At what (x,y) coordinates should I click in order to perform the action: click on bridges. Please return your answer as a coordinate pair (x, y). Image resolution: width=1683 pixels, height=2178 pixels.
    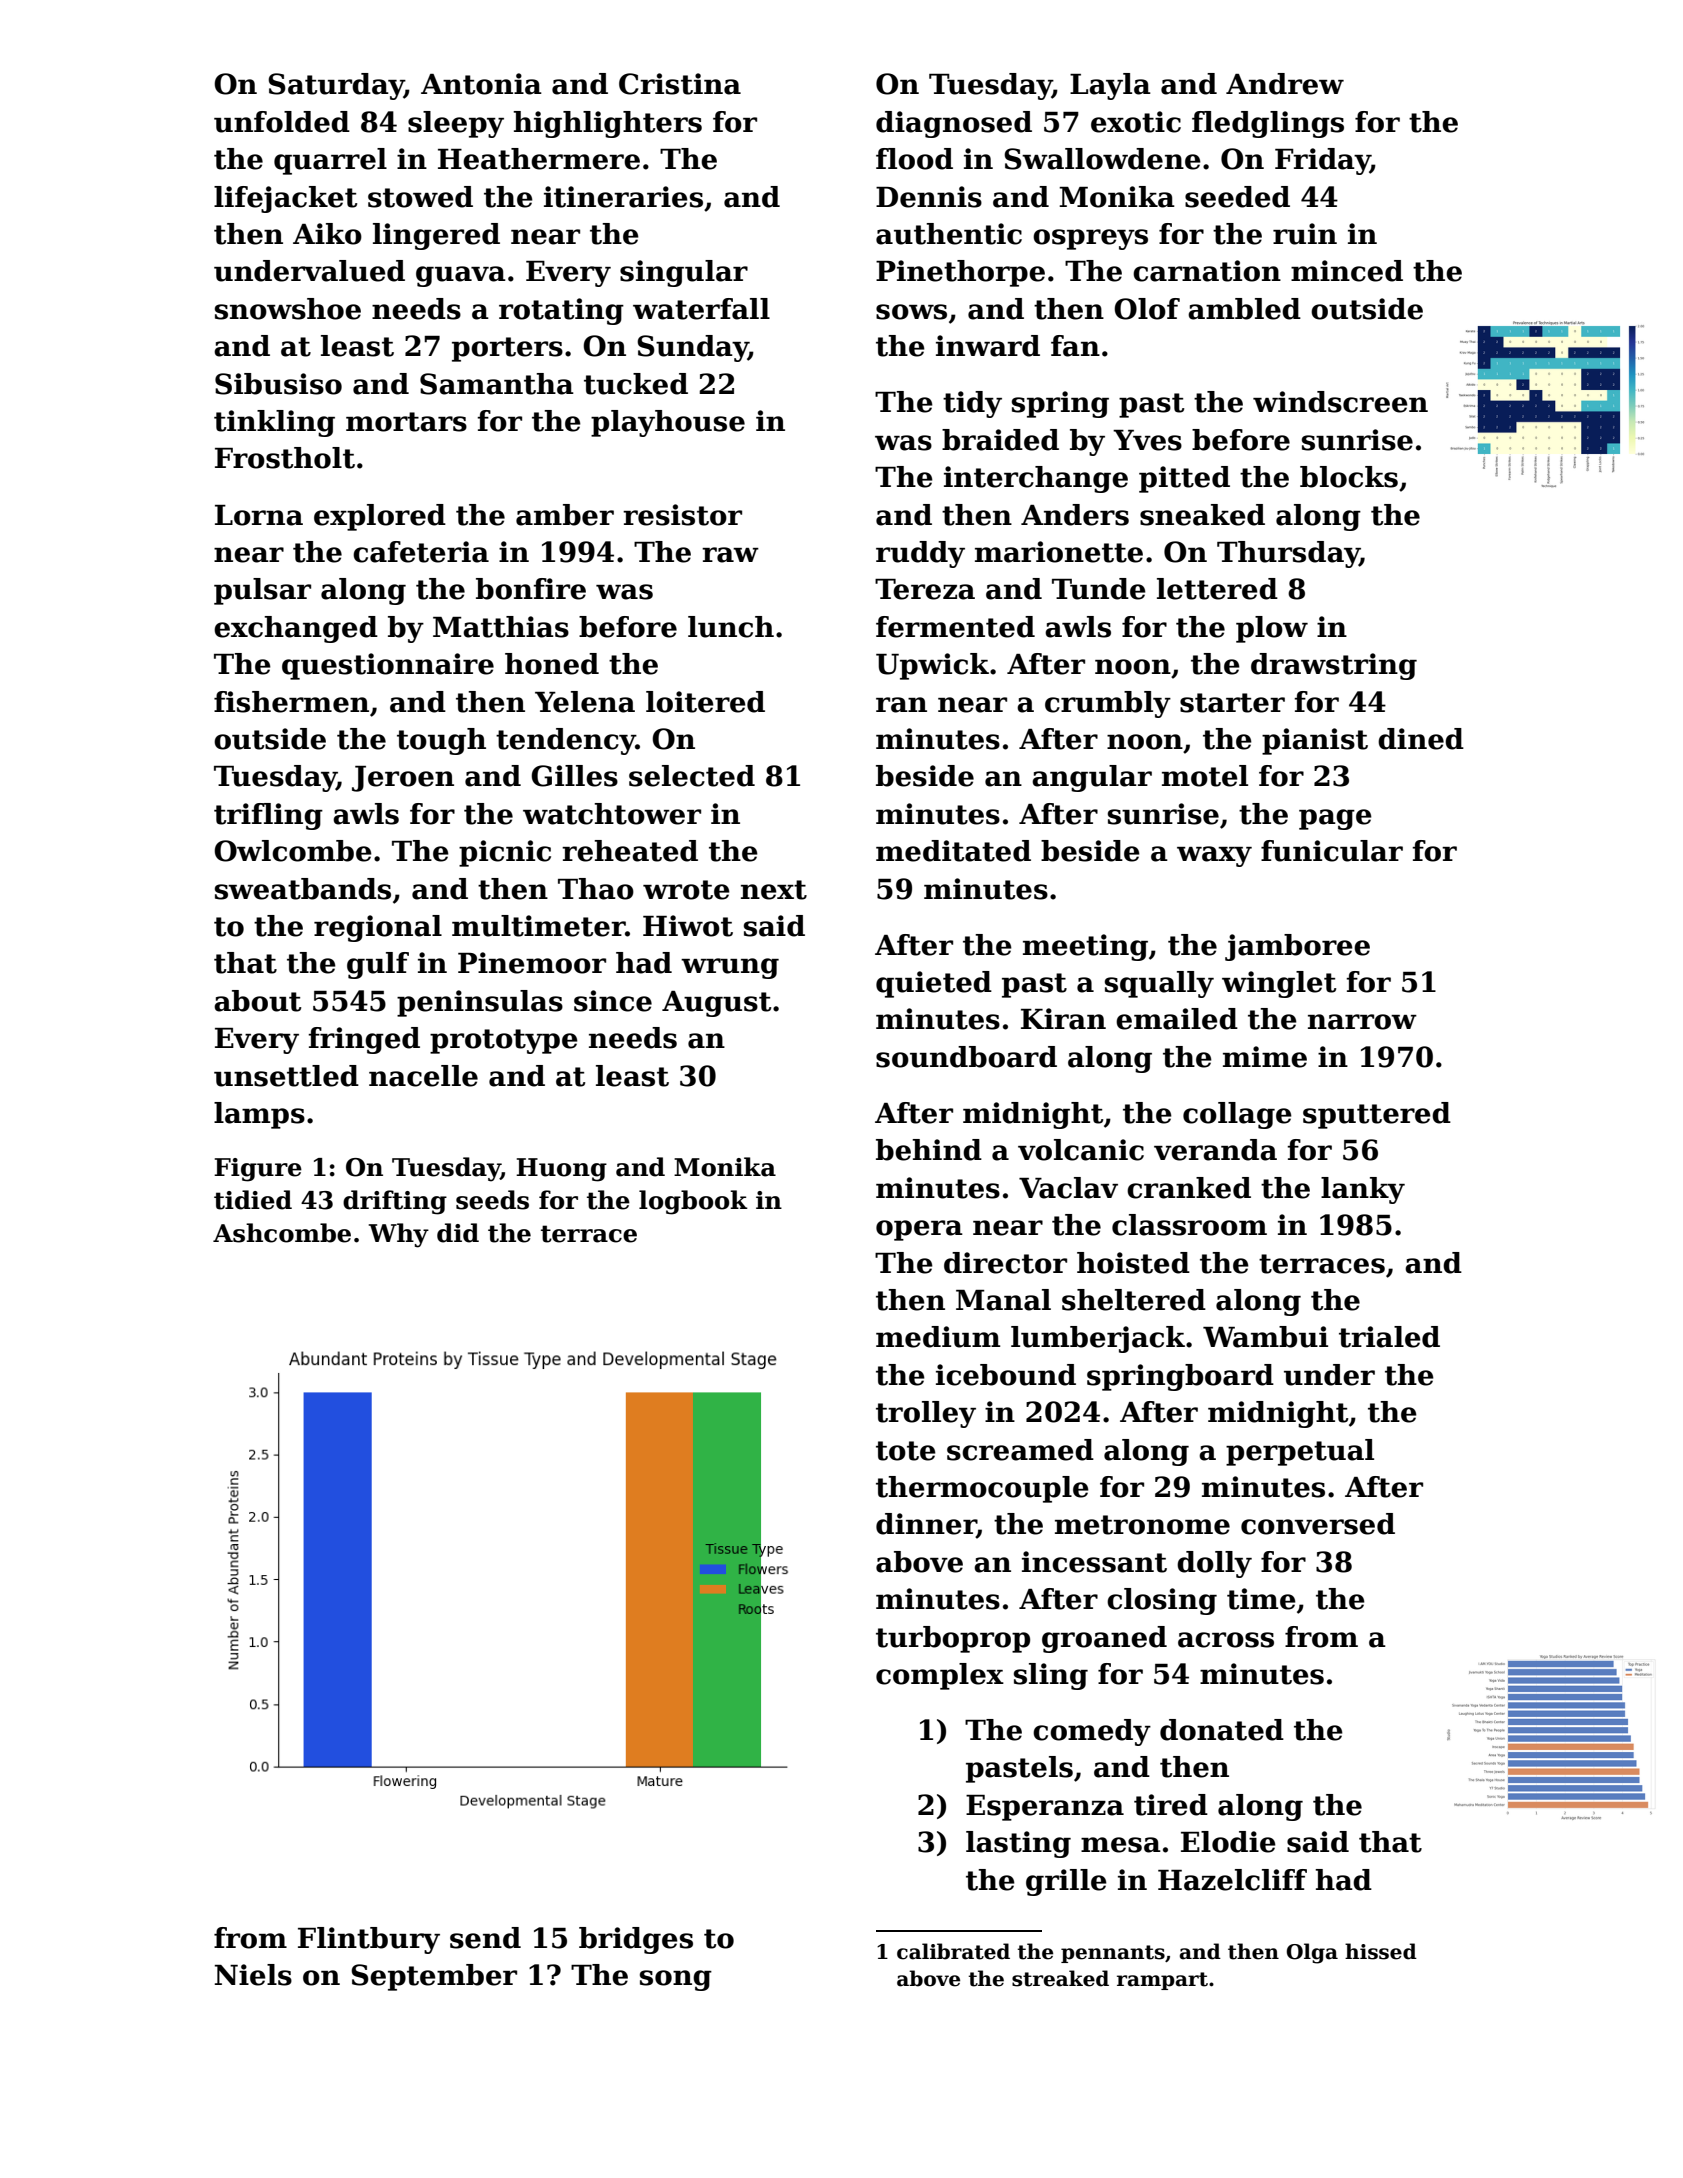
    Looking at the image, I should click on (636, 1940).
